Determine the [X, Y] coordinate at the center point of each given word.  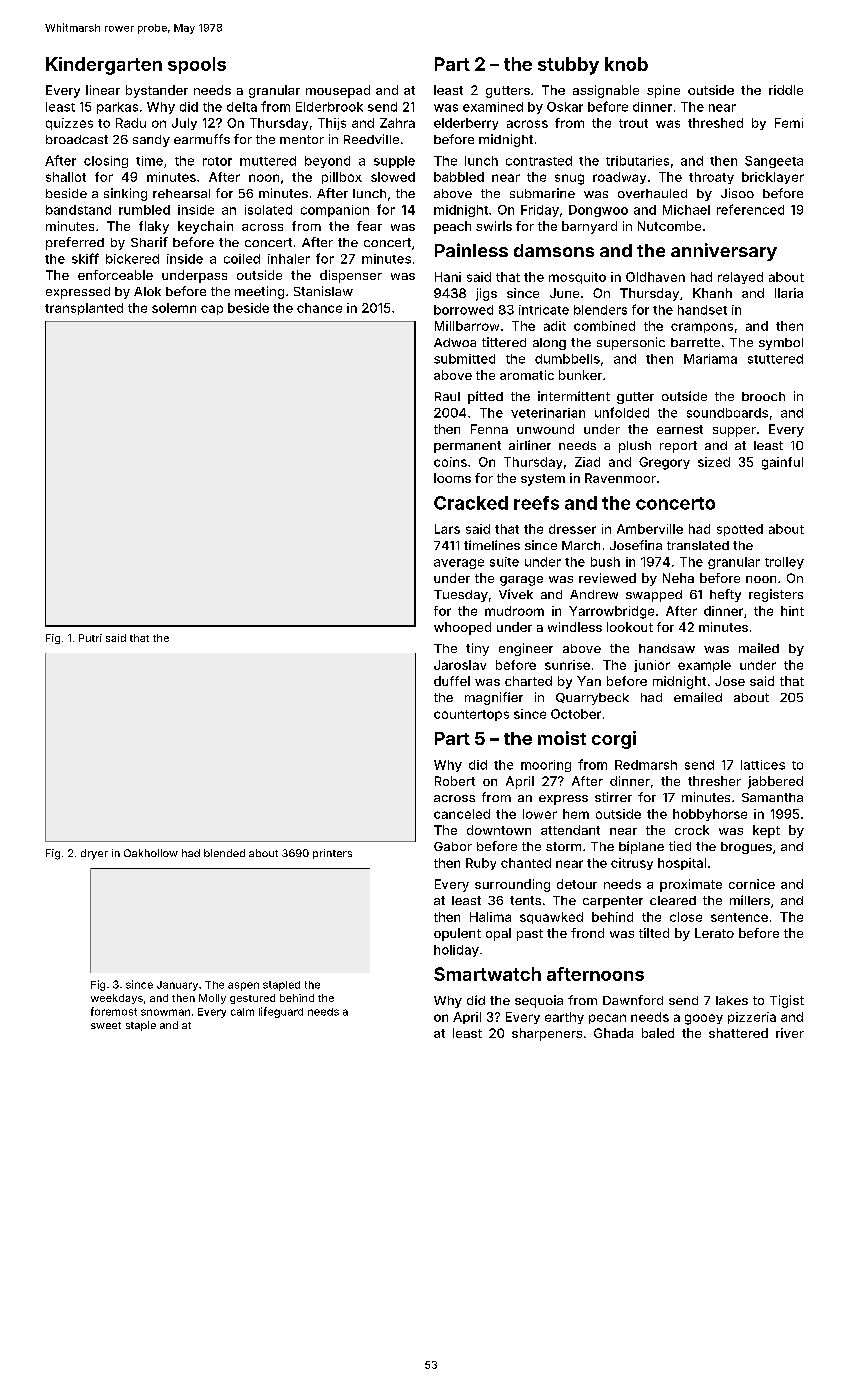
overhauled [652, 193]
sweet [106, 1025]
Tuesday [461, 596]
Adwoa [455, 342]
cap [212, 310]
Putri [90, 638]
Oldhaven [655, 277]
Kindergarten [104, 66]
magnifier [494, 698]
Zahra [397, 123]
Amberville [650, 529]
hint [792, 611]
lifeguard [281, 1012]
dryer [94, 854]
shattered [738, 1033]
